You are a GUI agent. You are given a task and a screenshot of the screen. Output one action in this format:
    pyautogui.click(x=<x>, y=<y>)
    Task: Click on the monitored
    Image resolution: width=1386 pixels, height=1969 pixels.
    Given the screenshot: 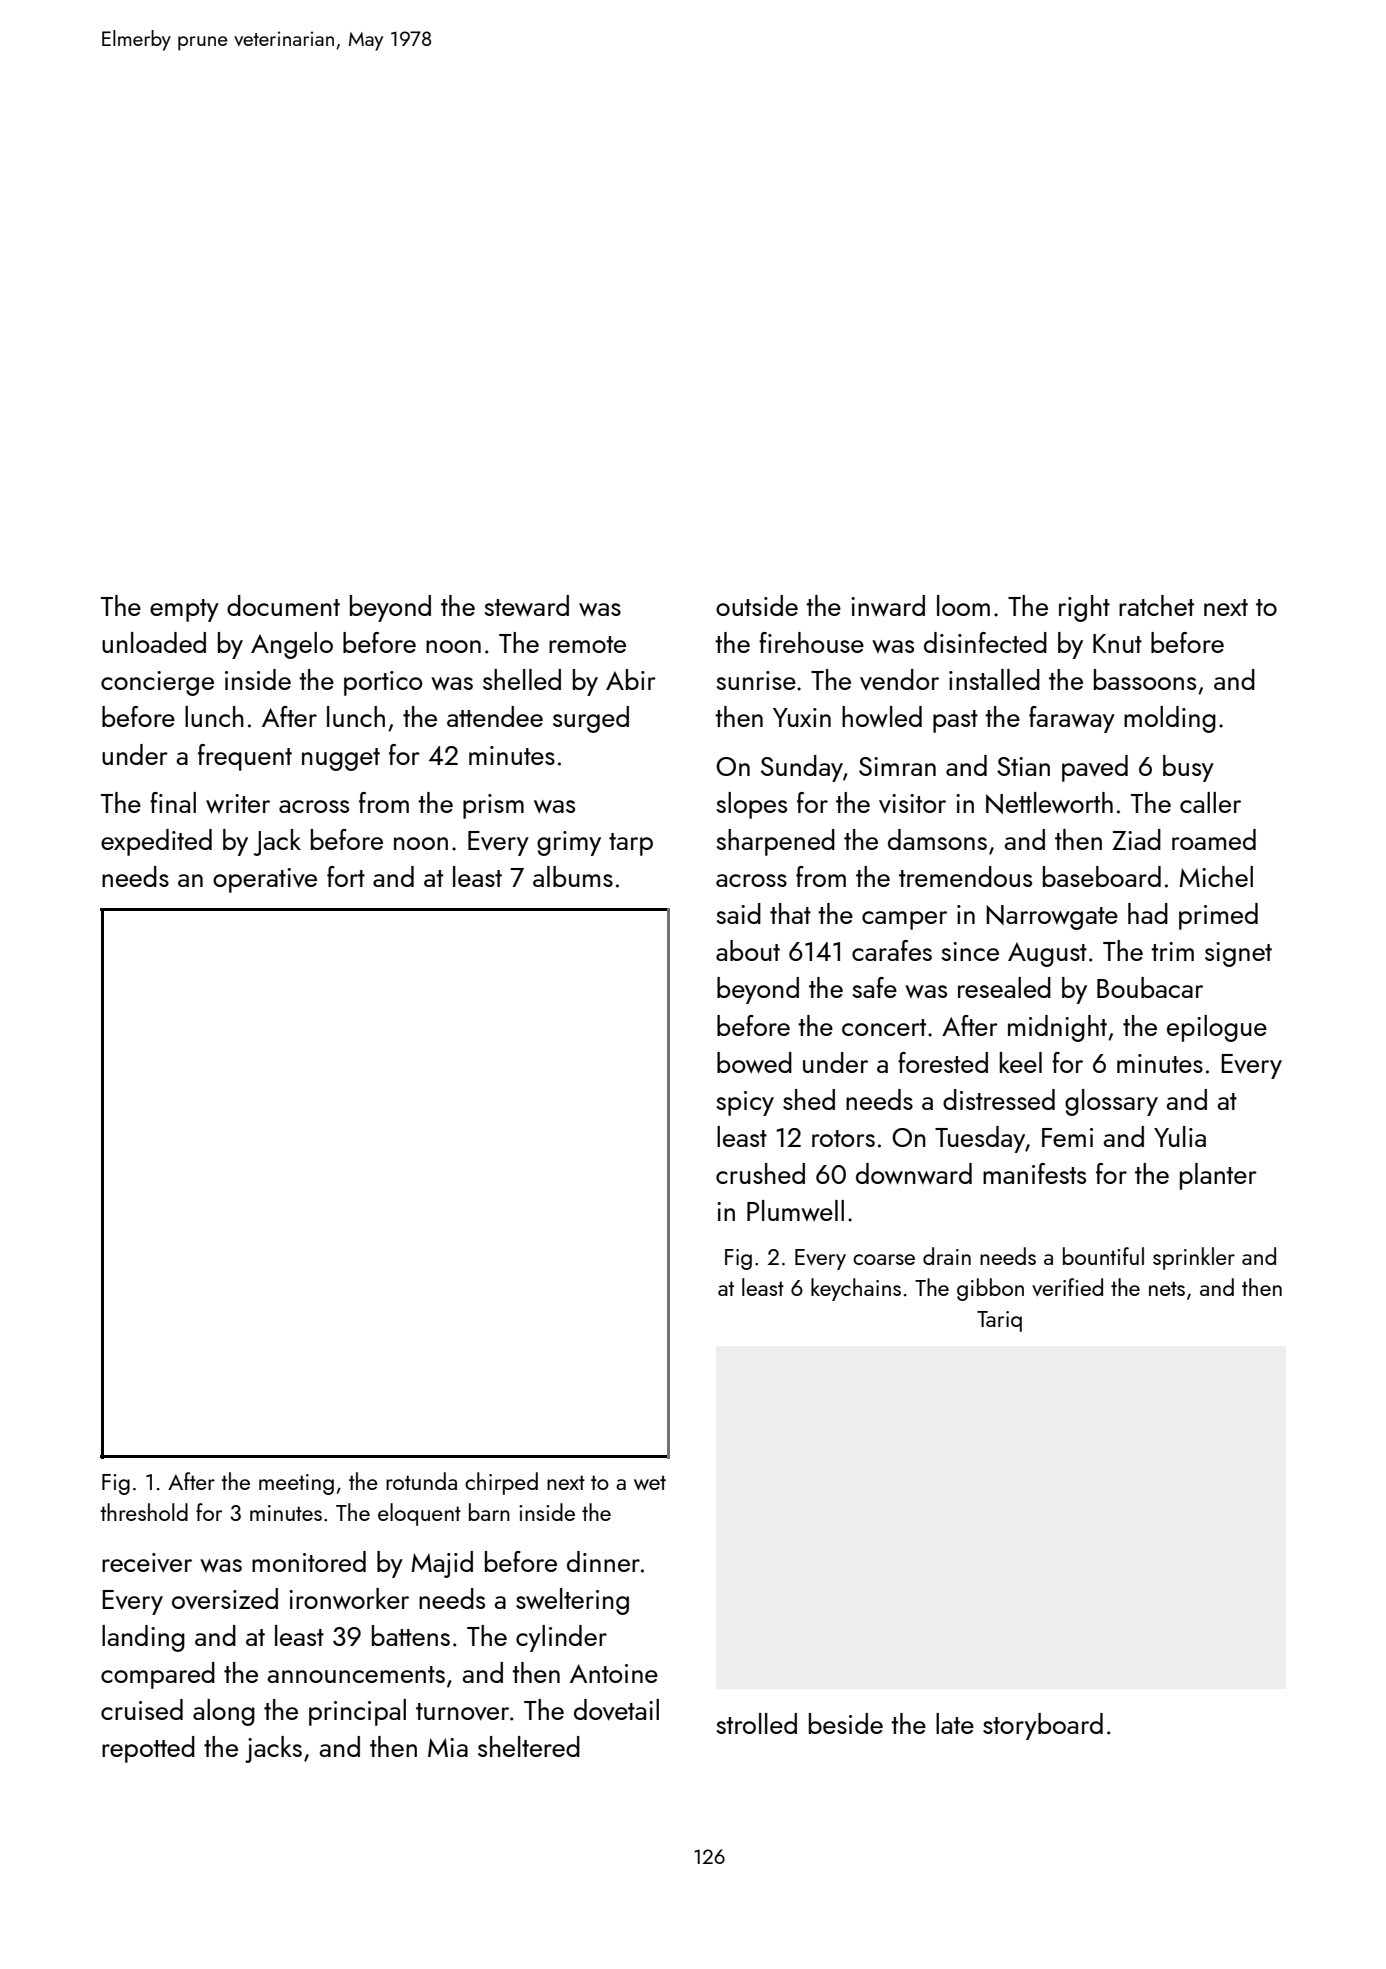 What is the action you would take?
    pyautogui.click(x=309, y=1561)
